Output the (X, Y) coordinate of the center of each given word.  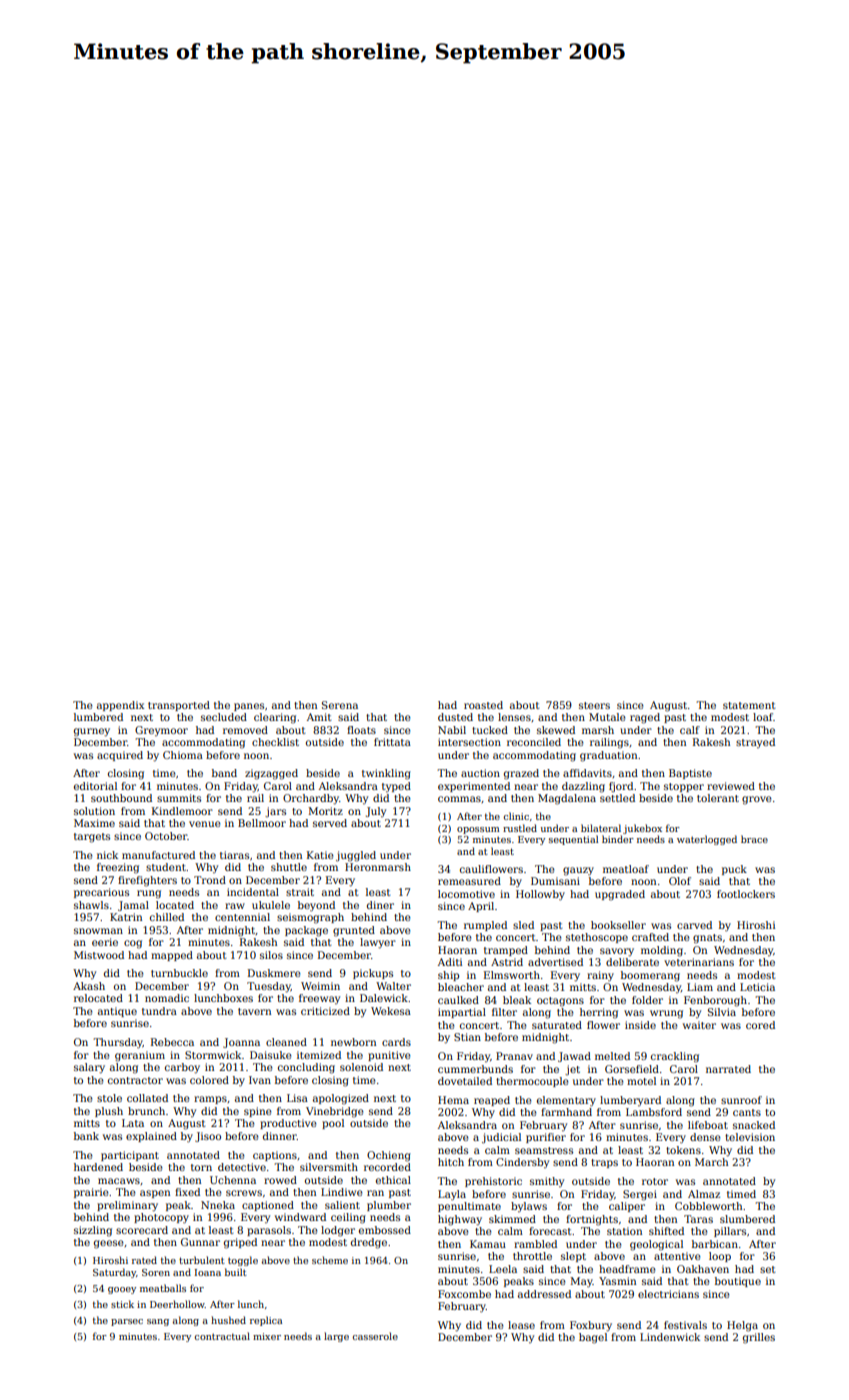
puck (734, 870)
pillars (730, 1232)
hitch (451, 1162)
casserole (375, 1336)
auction (480, 773)
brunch (146, 1111)
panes (249, 707)
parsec (127, 1322)
